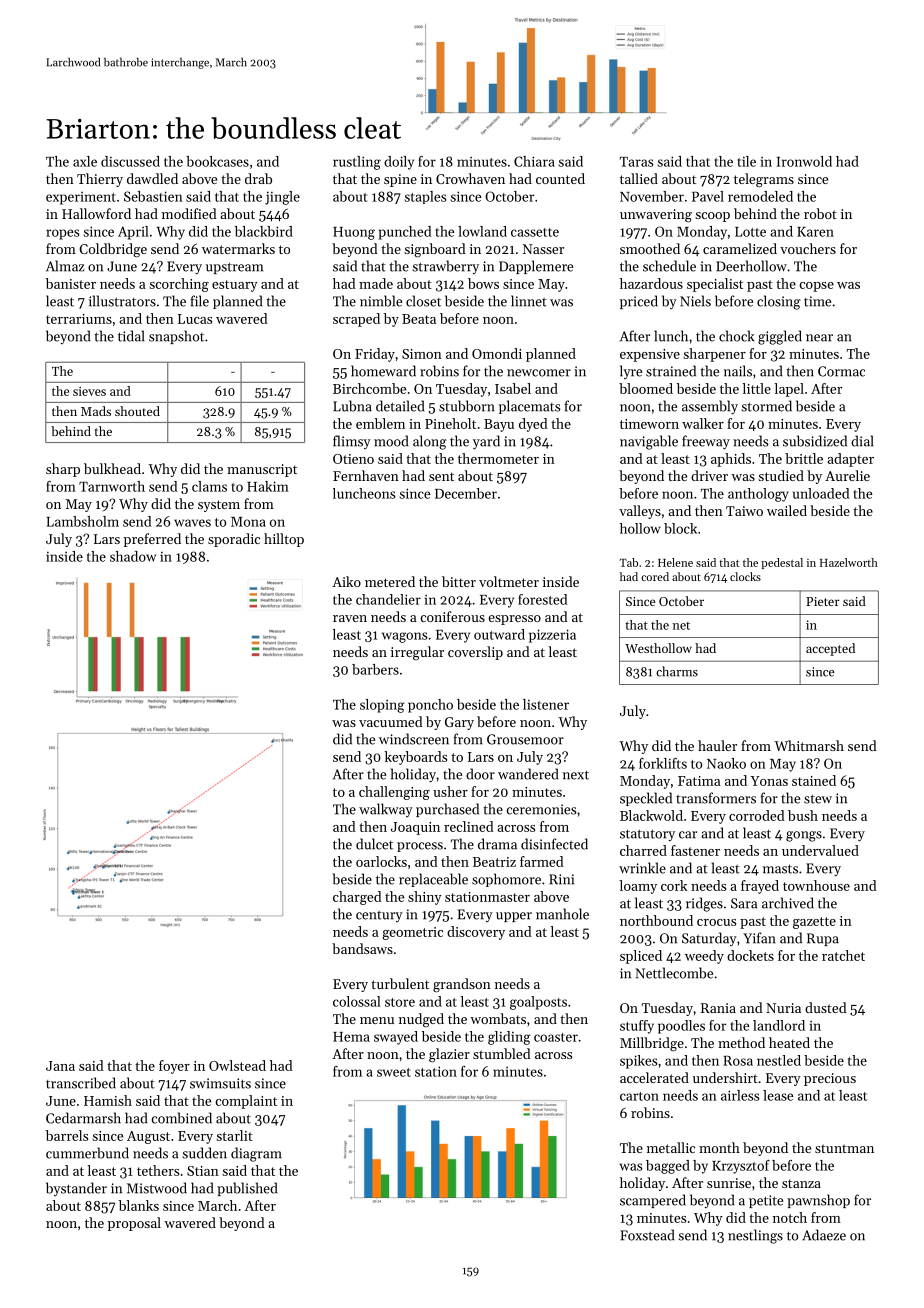 This screenshot has width=924, height=1308. What do you see at coordinates (809, 745) in the screenshot?
I see `Whitmarsh` at bounding box center [809, 745].
